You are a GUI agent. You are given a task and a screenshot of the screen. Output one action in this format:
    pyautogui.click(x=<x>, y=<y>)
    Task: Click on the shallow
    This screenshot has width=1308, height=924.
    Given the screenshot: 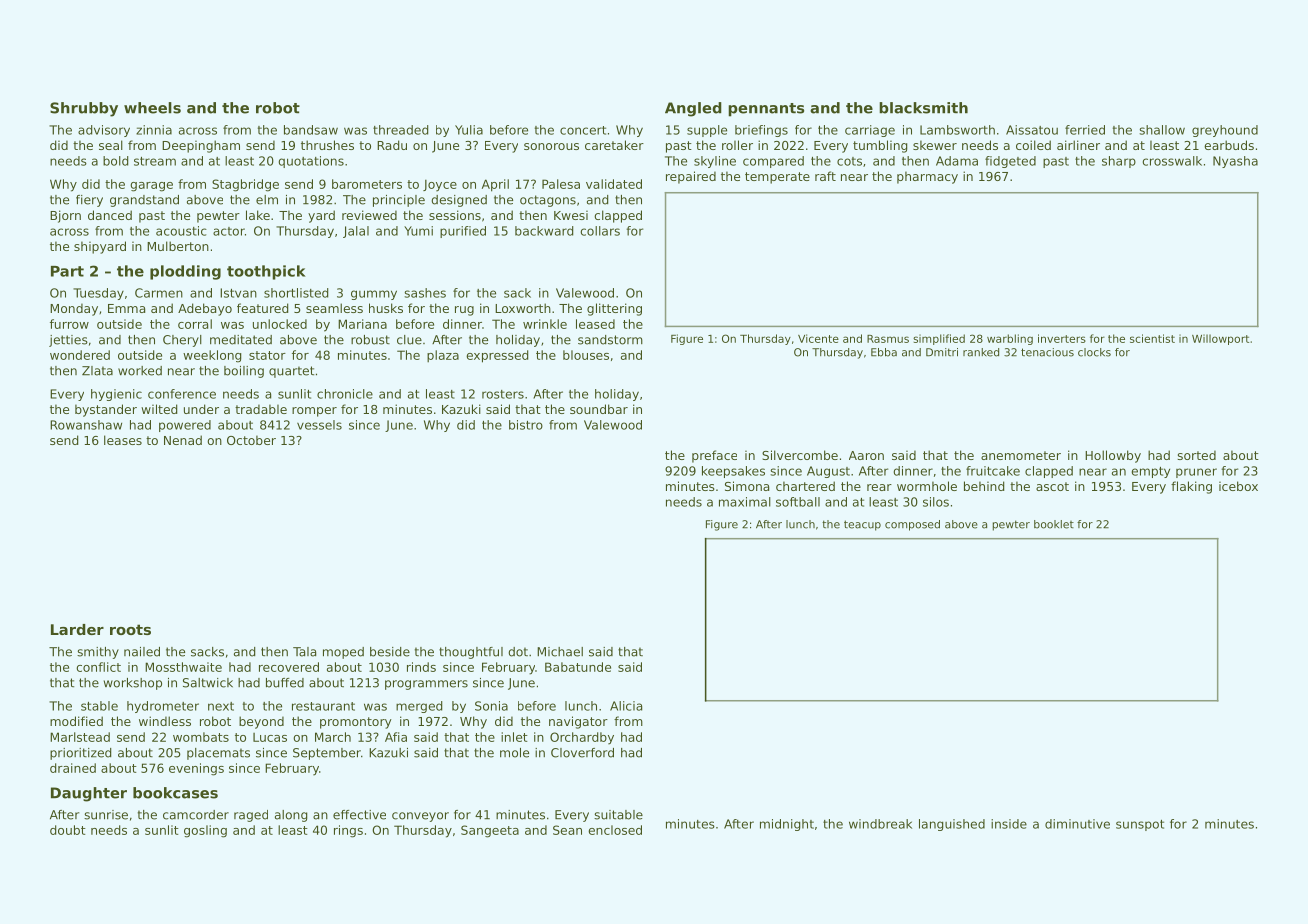 What is the action you would take?
    pyautogui.click(x=1162, y=130)
